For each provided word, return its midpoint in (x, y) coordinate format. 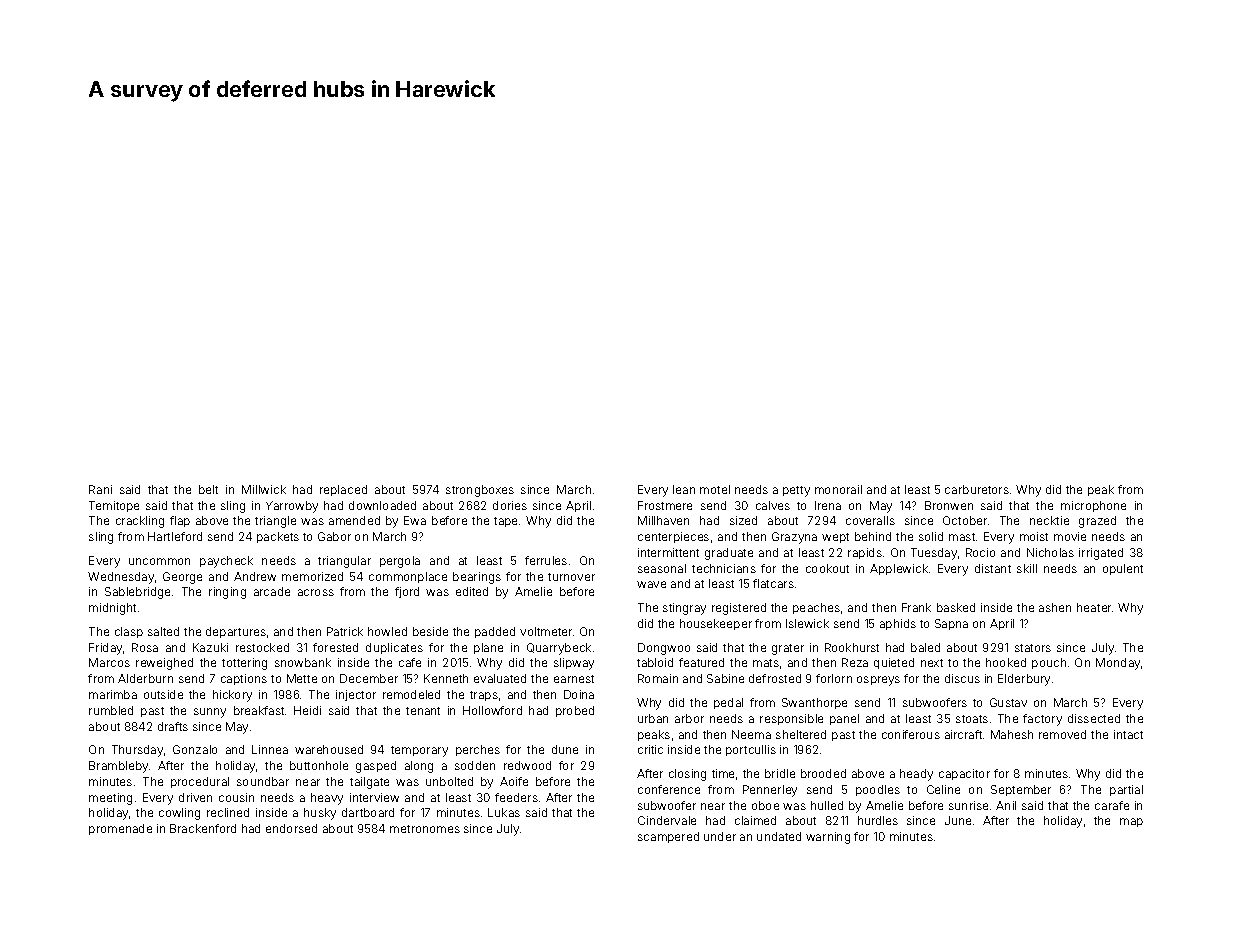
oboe (765, 805)
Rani (100, 489)
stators (1033, 648)
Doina (579, 694)
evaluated (500, 678)
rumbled (111, 710)
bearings (477, 578)
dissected (1094, 718)
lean (684, 489)
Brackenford (203, 828)
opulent (1123, 569)
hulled (827, 805)
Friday (105, 649)
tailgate (369, 783)
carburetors (977, 489)
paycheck (226, 562)
